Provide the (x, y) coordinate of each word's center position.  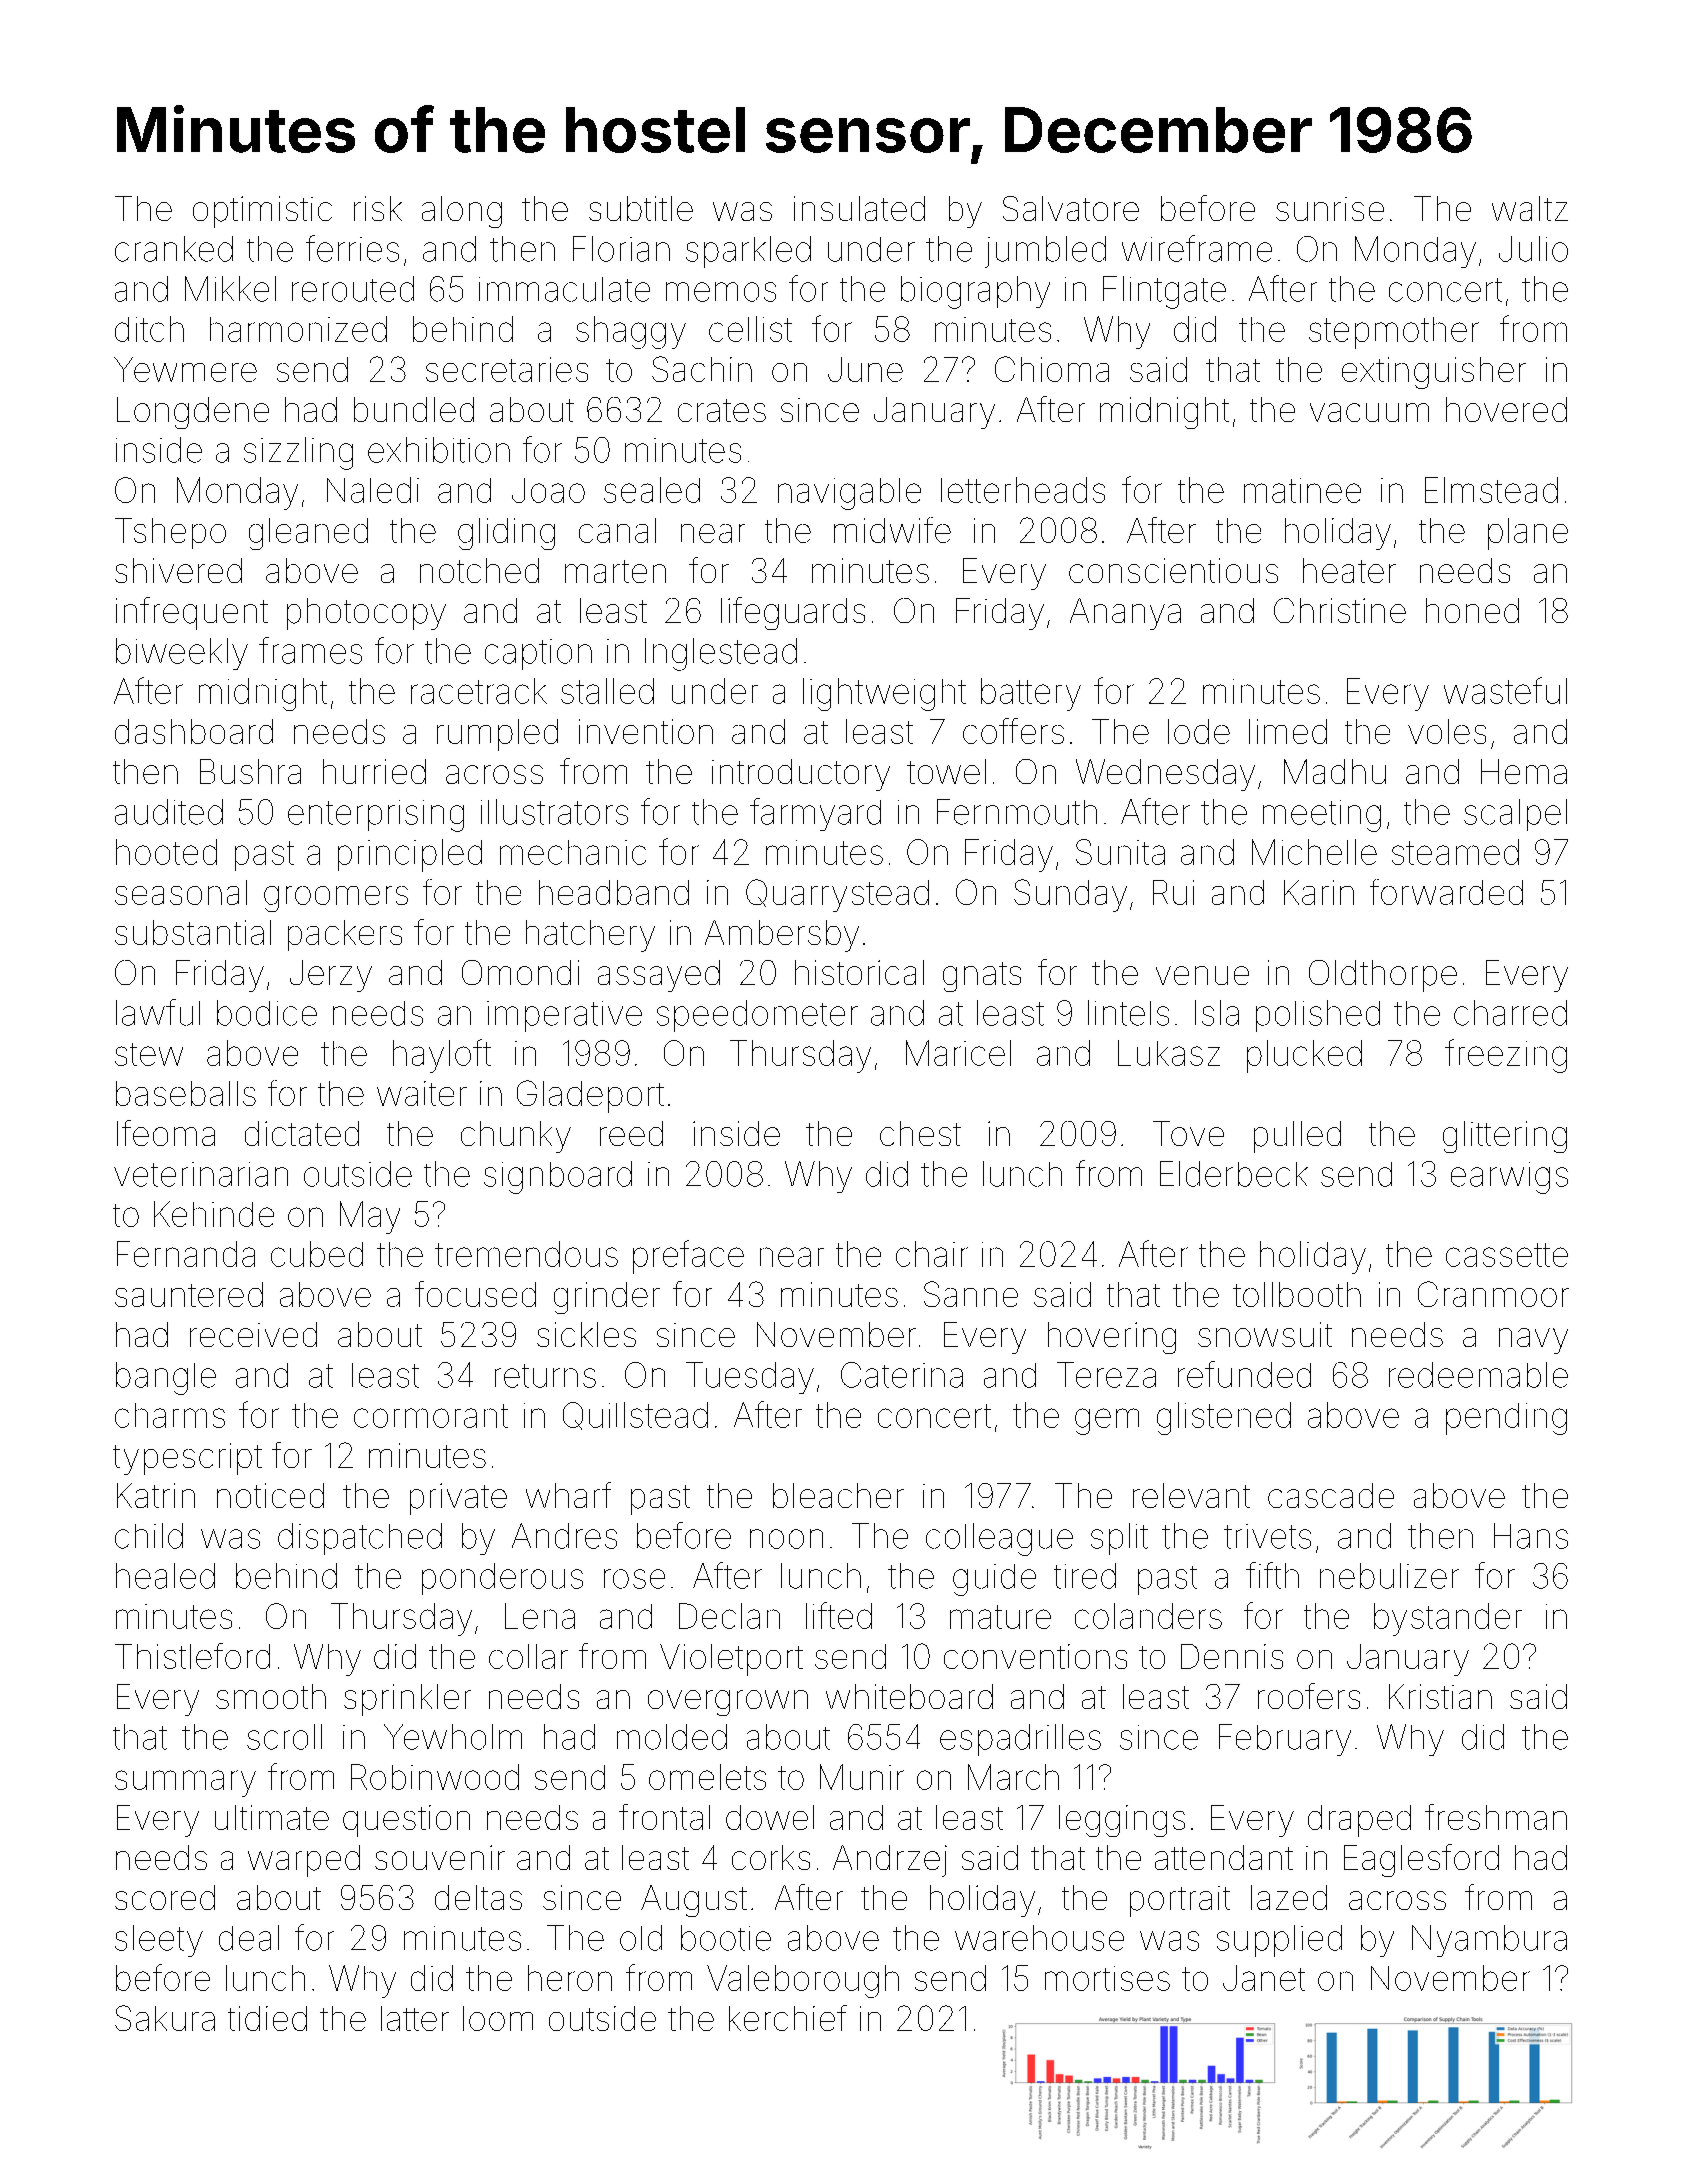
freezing (1506, 1056)
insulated (859, 208)
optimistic (262, 212)
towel (946, 771)
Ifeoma (166, 1133)
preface (688, 1257)
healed (165, 1576)
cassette (1507, 1255)
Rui (1173, 892)
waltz (1530, 208)
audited (169, 812)
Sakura (165, 2018)
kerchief (788, 2018)
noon (786, 1539)
